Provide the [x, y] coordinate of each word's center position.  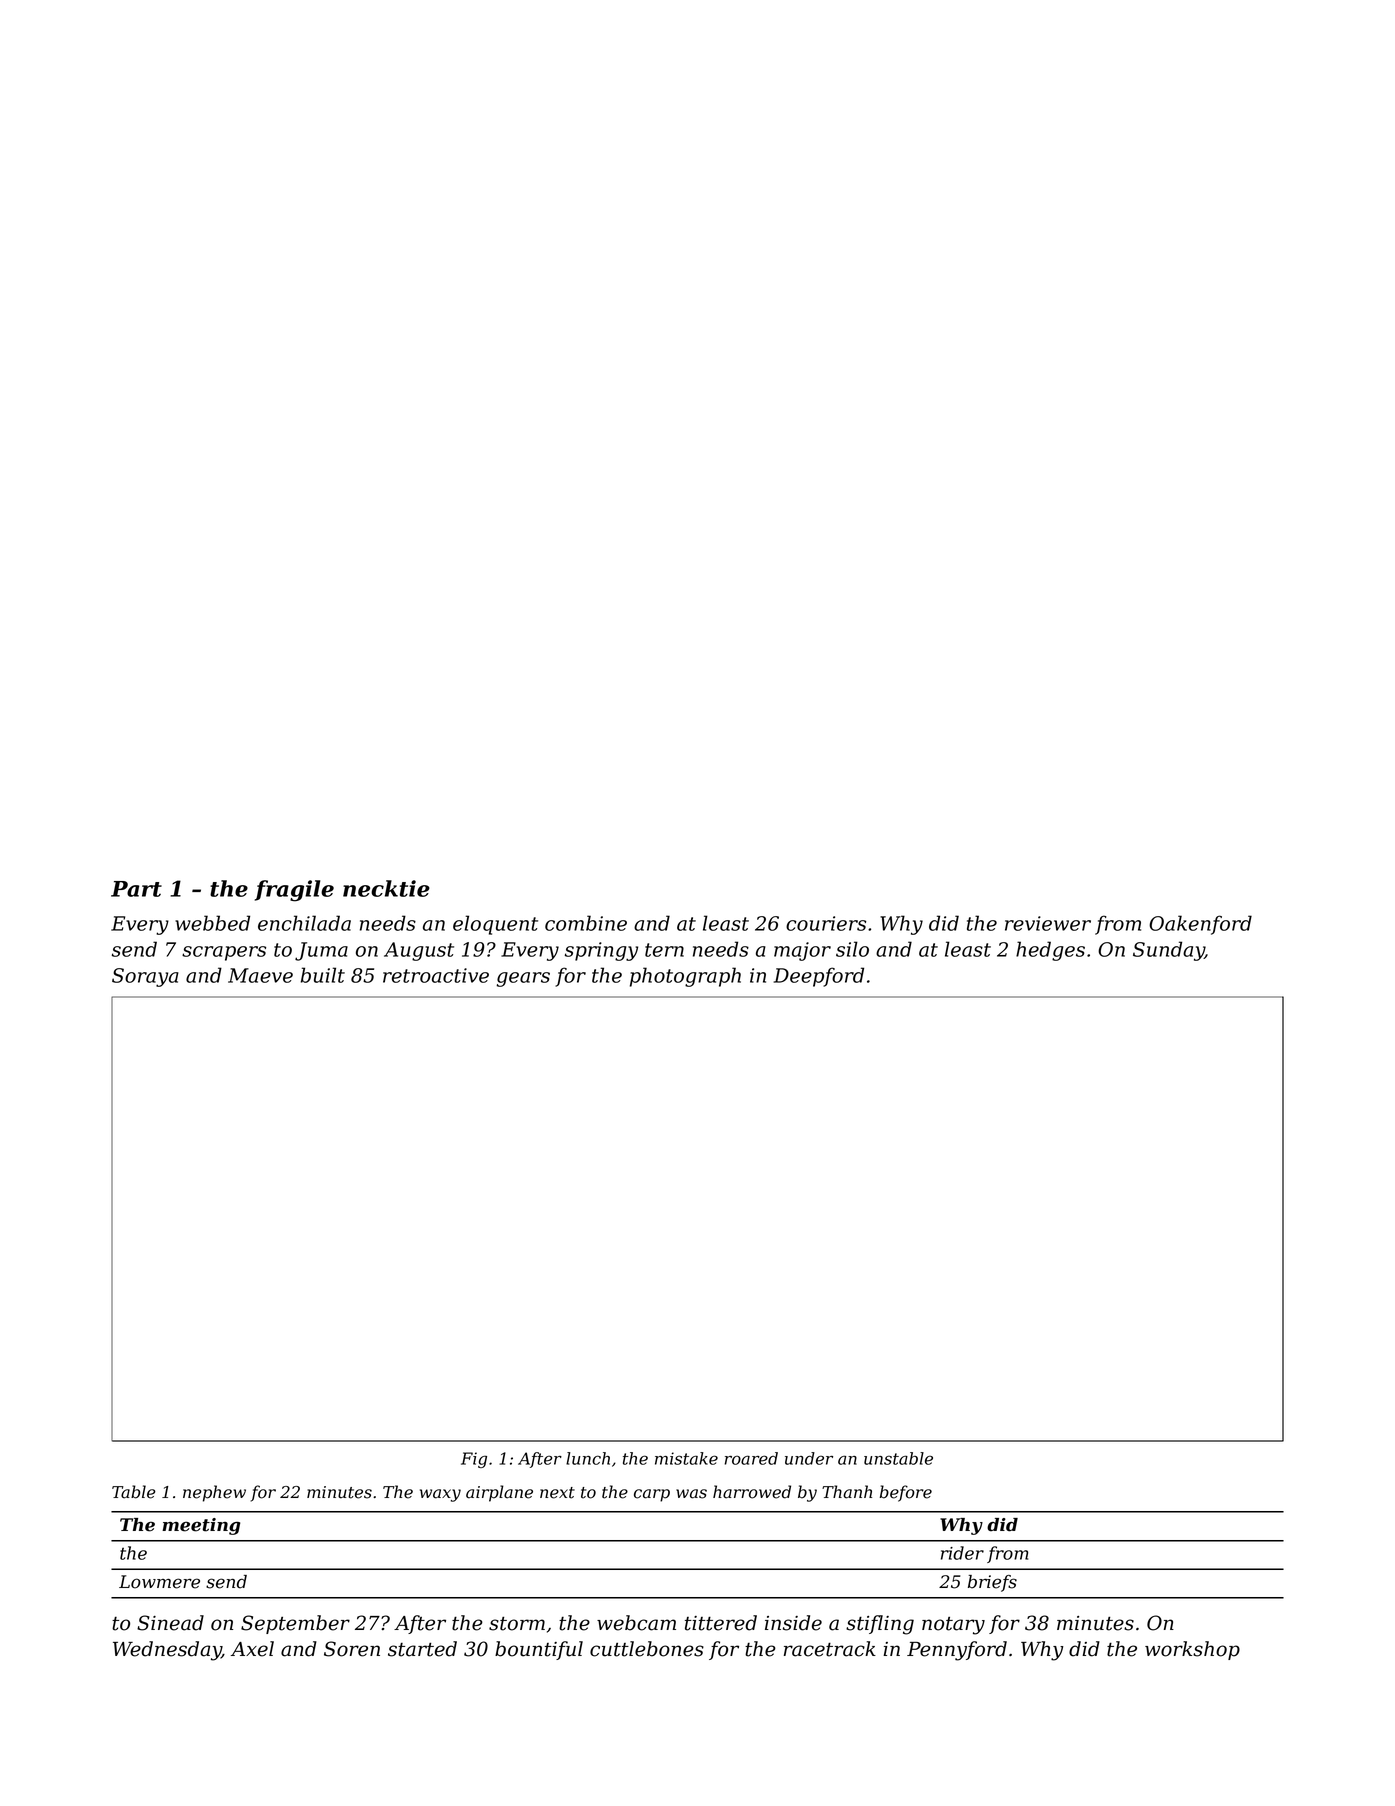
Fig [474, 1460]
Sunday [1169, 951]
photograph [685, 977]
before [906, 1493]
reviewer [1048, 923]
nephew [214, 1493]
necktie [386, 888]
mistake [686, 1458]
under [809, 1458]
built [323, 975]
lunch [588, 1458]
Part [136, 889]
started [422, 1649]
